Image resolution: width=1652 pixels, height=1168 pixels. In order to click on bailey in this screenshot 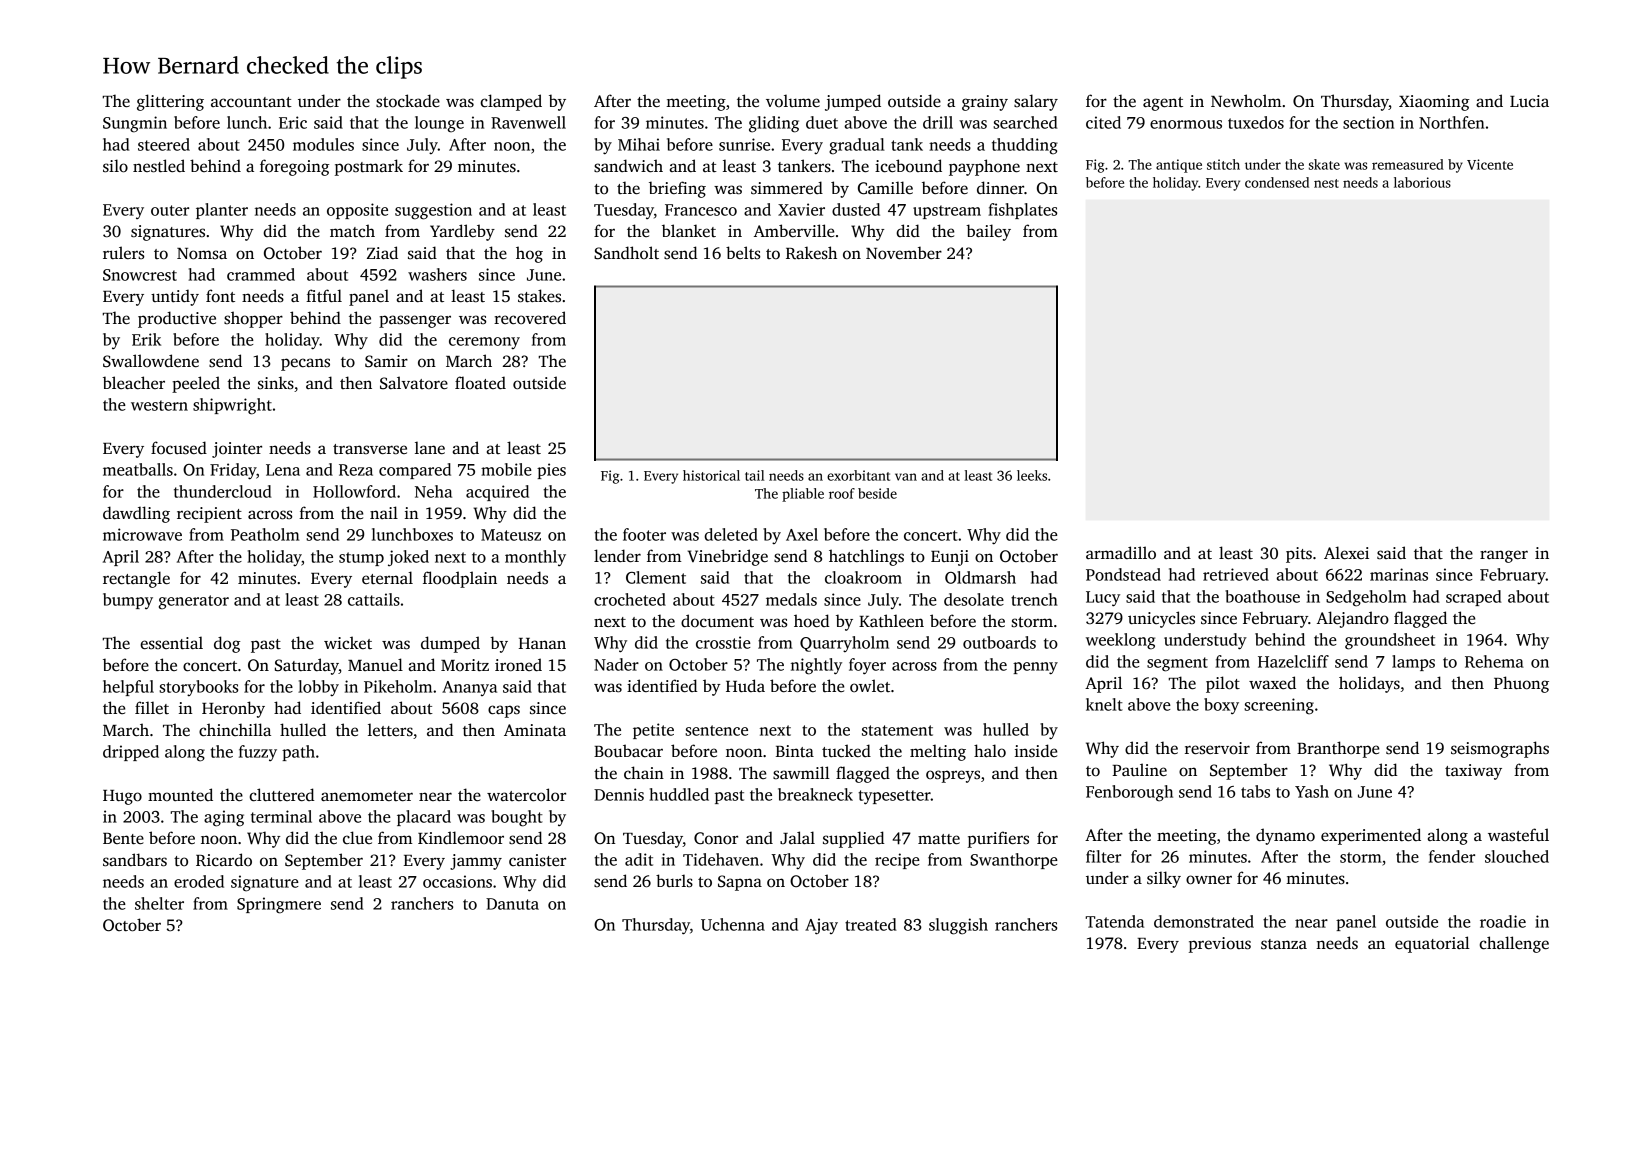, I will do `click(988, 232)`.
